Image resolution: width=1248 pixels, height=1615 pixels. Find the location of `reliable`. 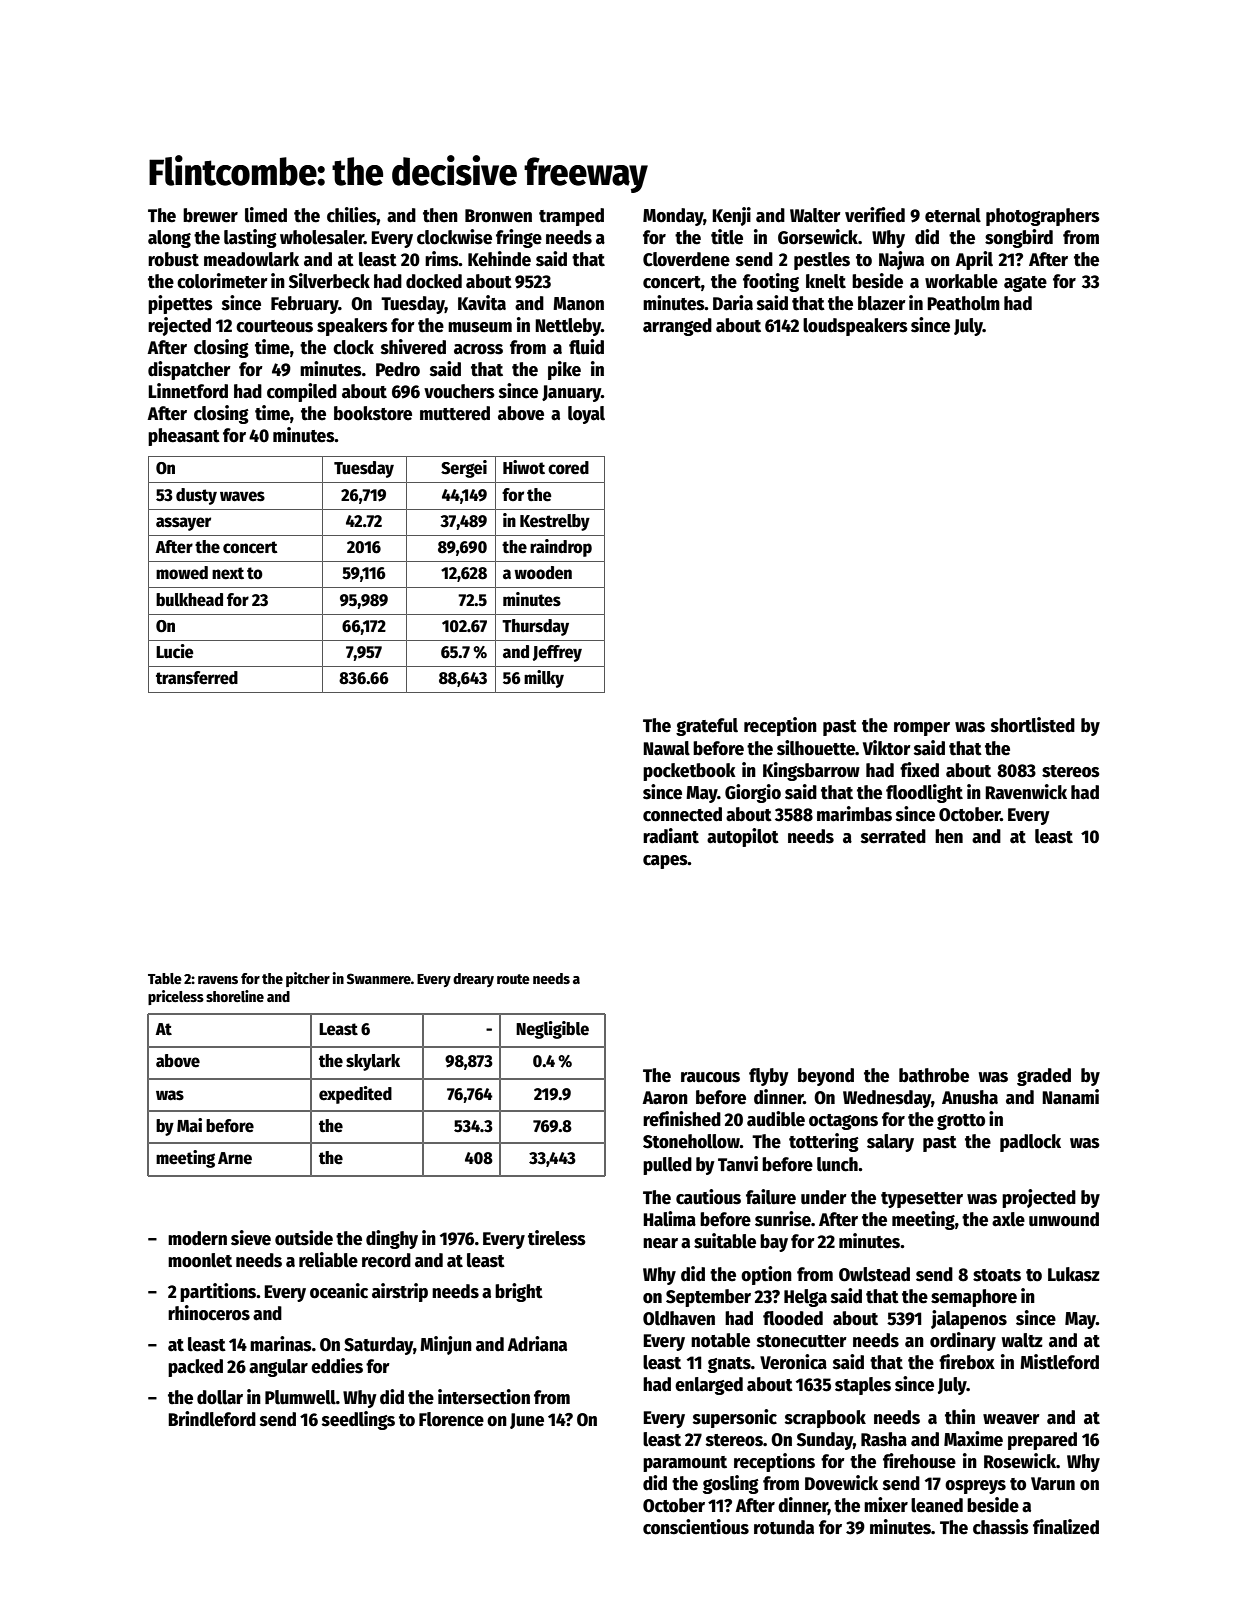

reliable is located at coordinates (328, 1260).
